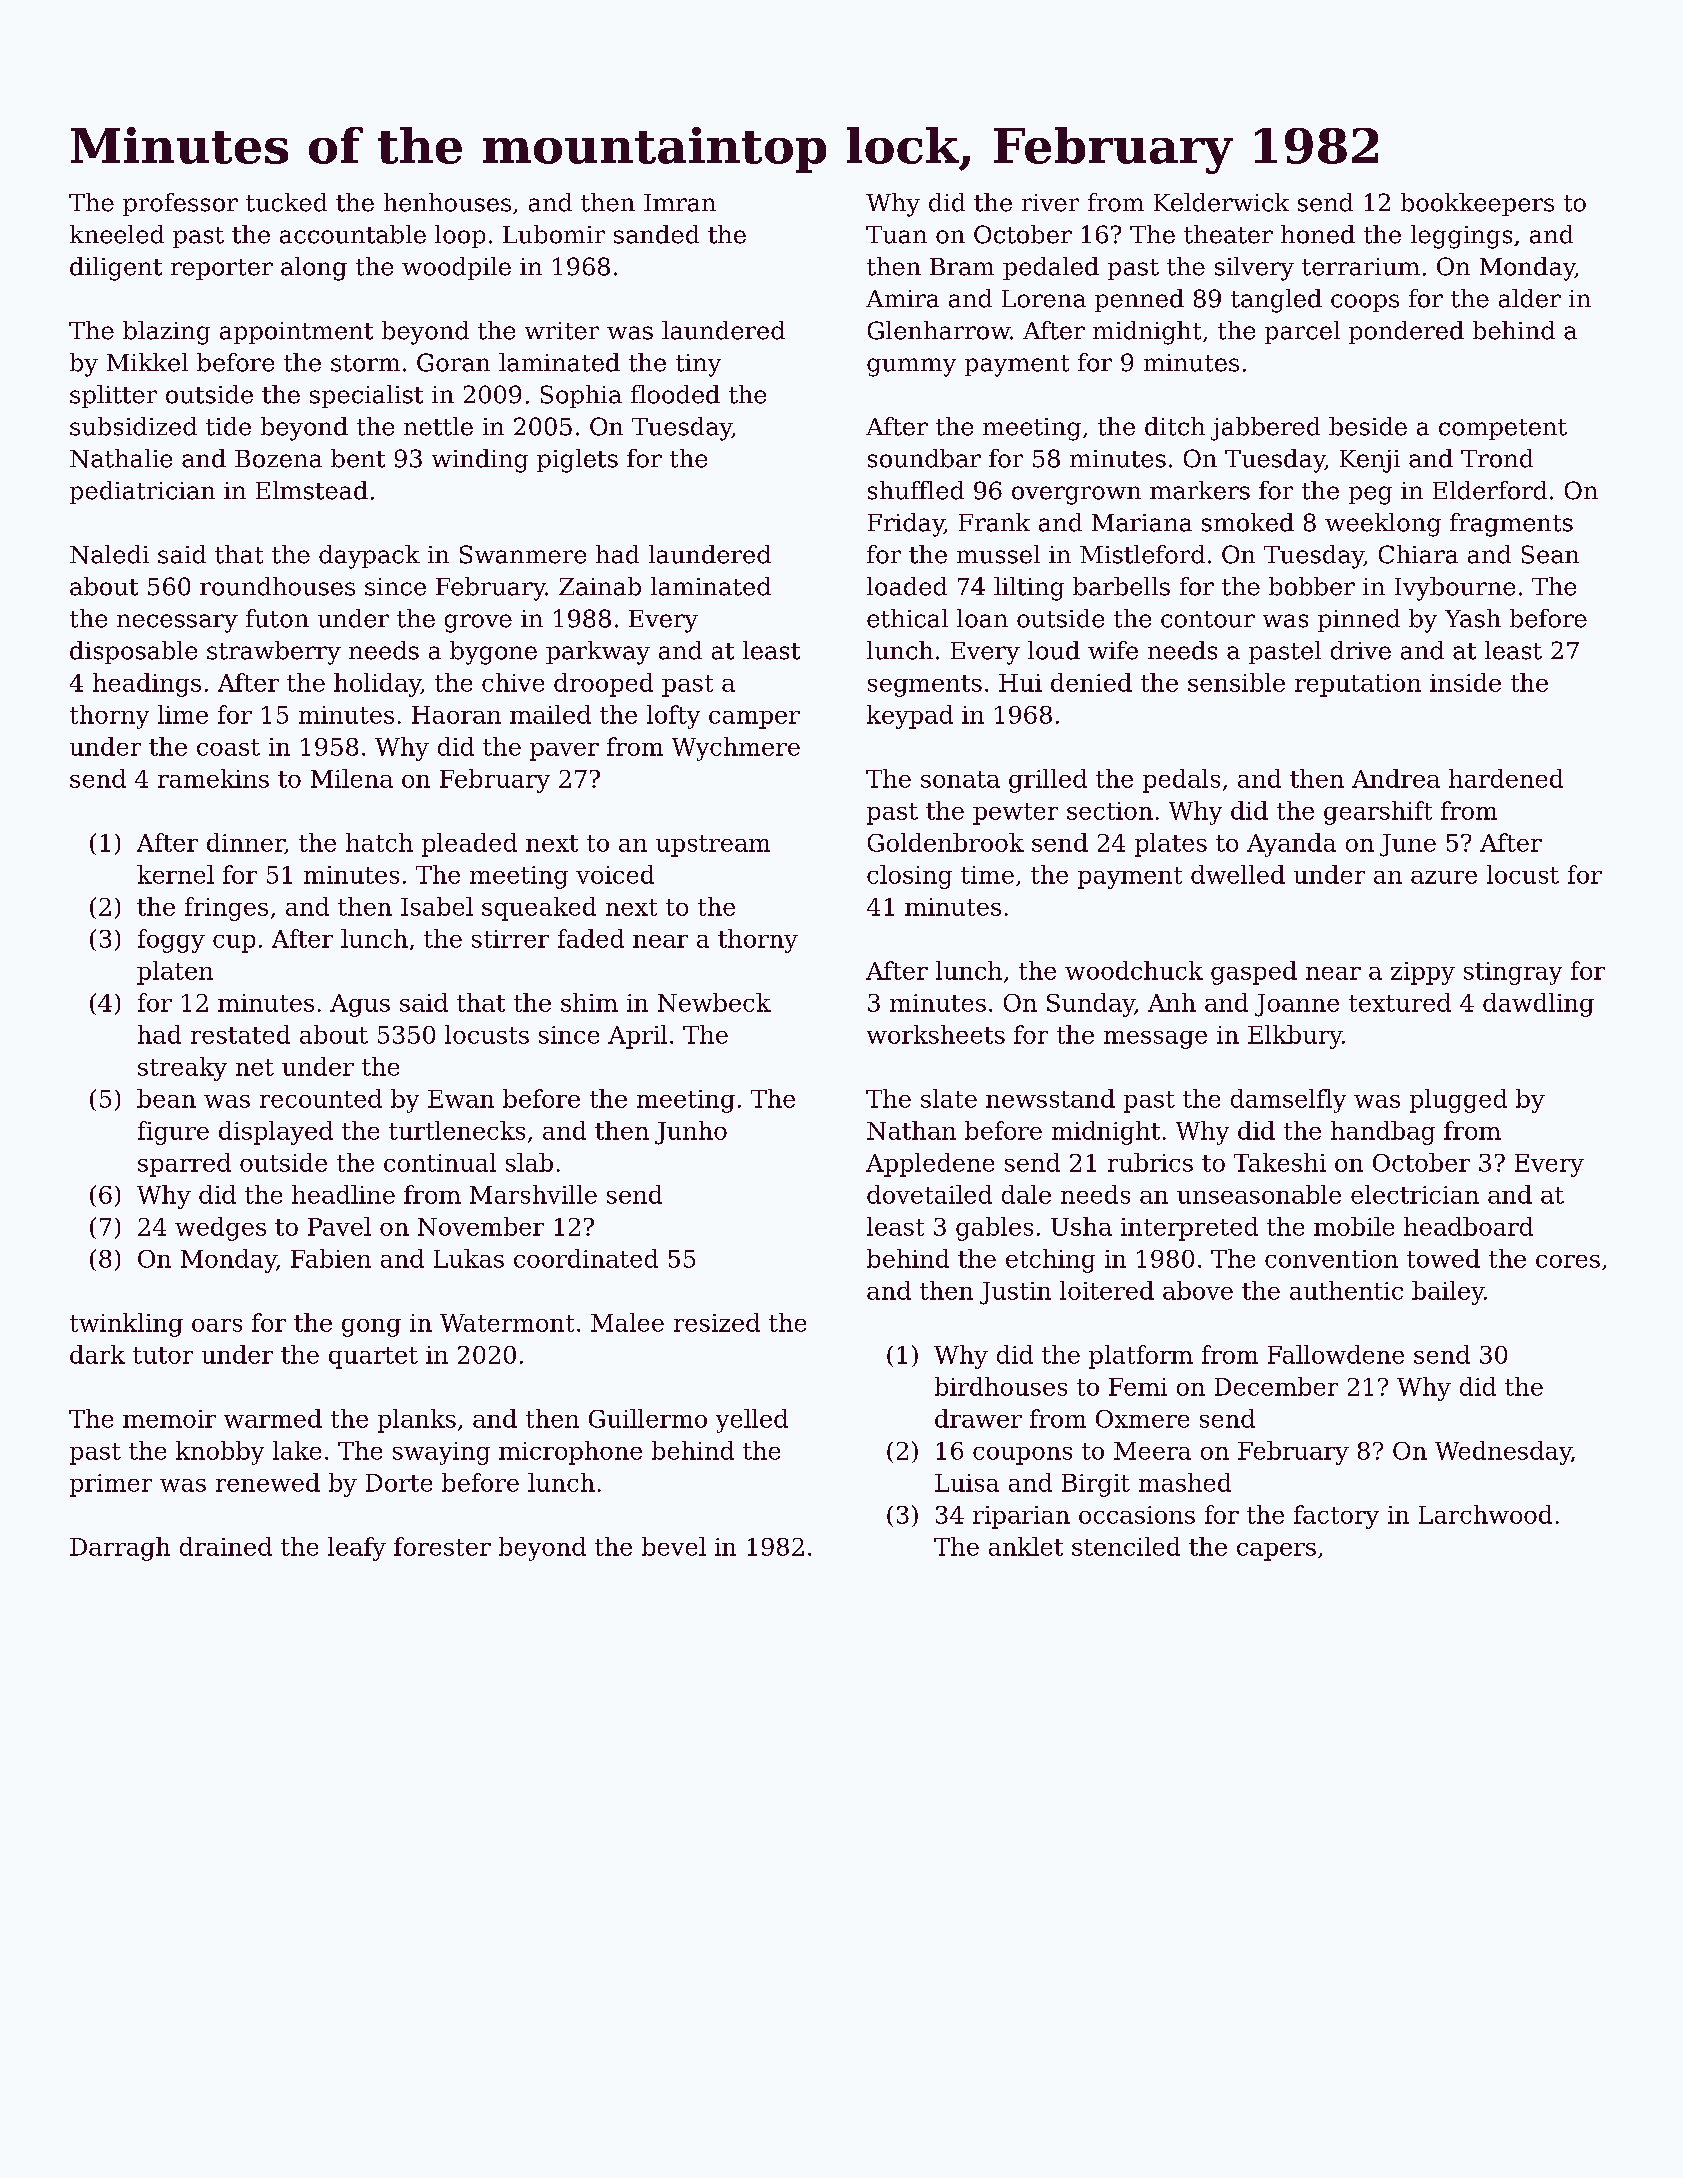  Describe the element at coordinates (1221, 202) in the document. I see `Kelderwick` at that location.
